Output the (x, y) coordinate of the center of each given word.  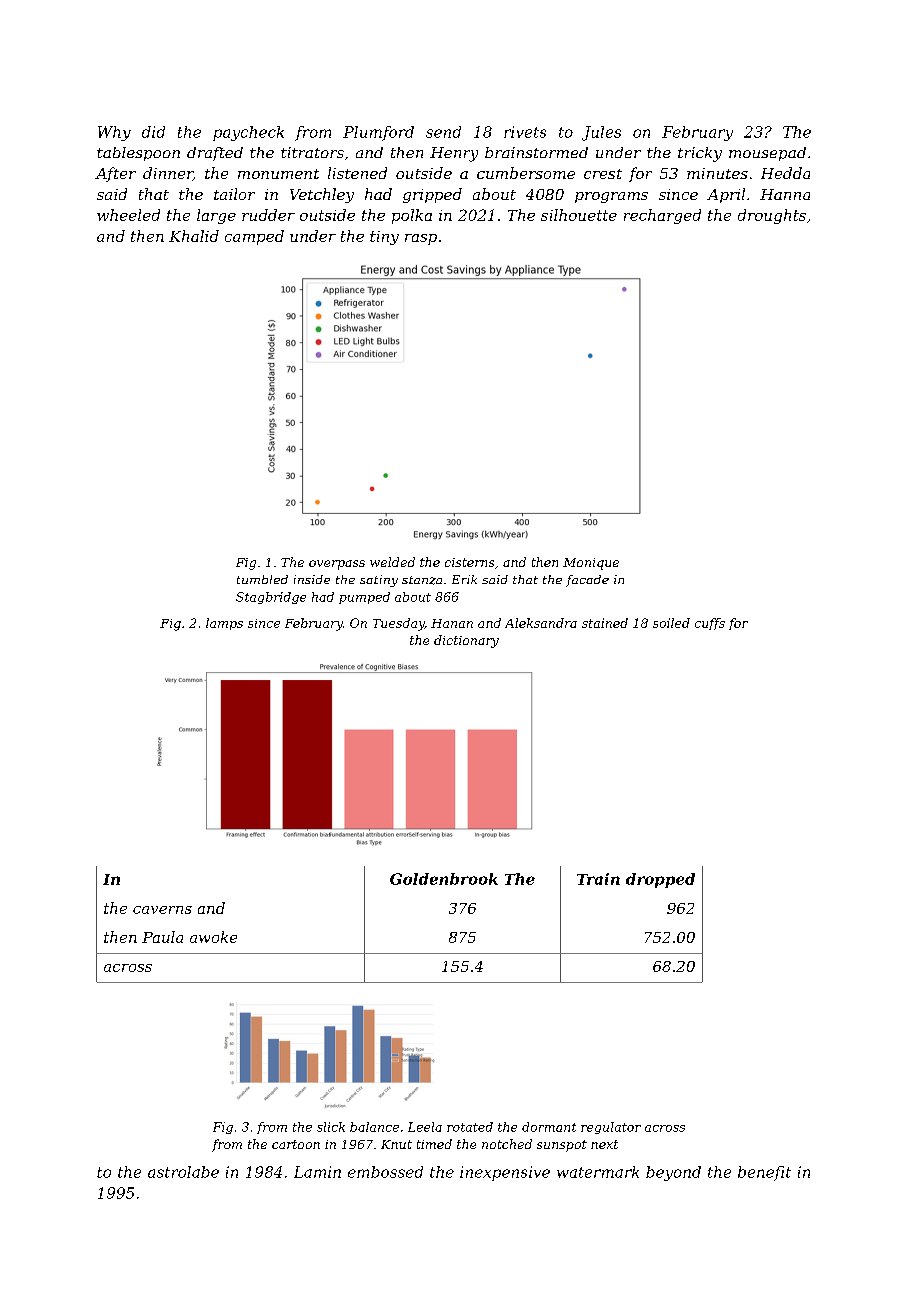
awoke (213, 937)
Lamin (317, 1172)
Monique (591, 564)
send (443, 132)
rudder (268, 215)
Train (598, 879)
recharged (662, 216)
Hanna (785, 194)
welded (392, 562)
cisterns (469, 562)
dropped (660, 880)
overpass (337, 565)
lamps (224, 624)
